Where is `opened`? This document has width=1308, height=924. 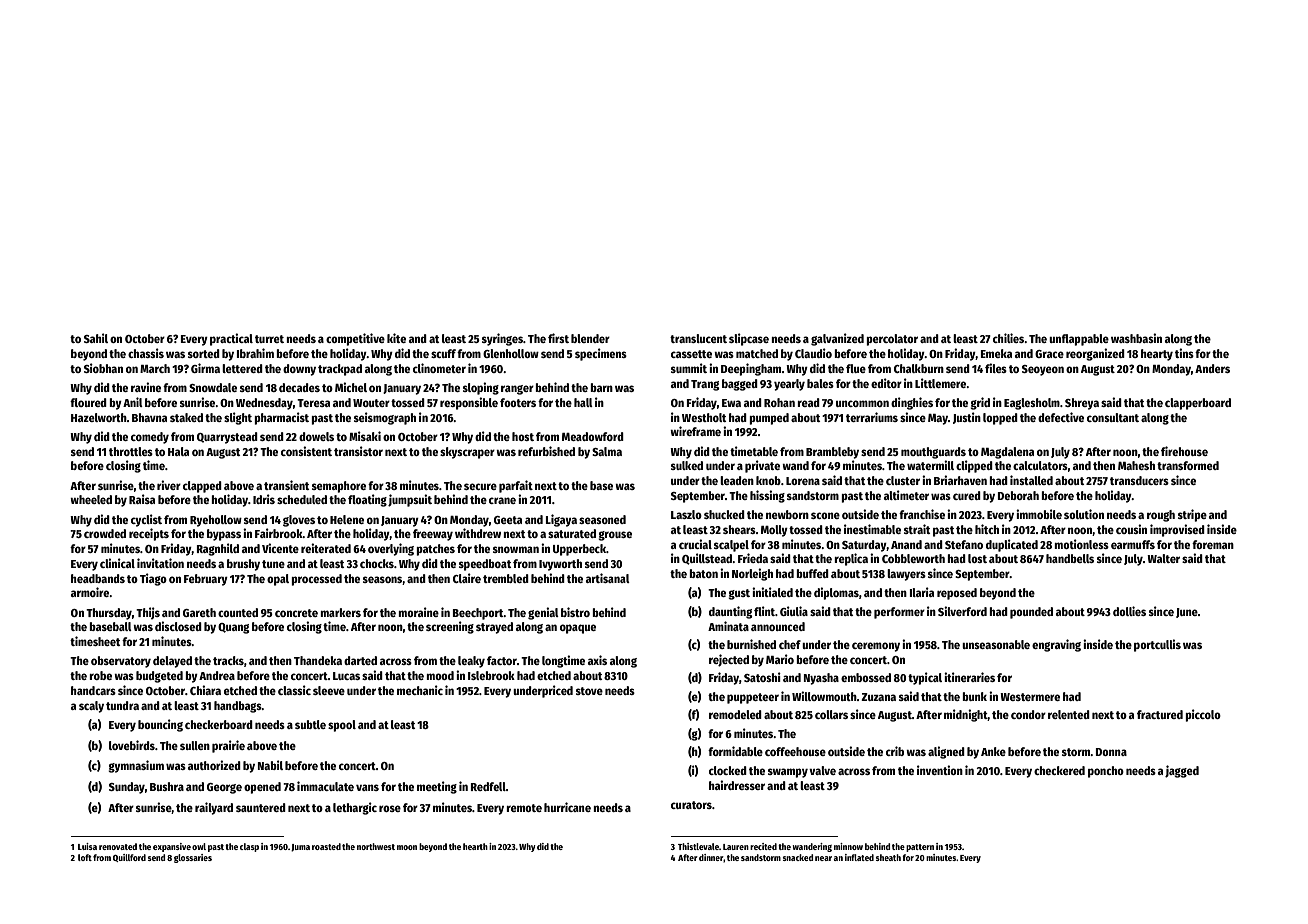 opened is located at coordinates (262, 788).
